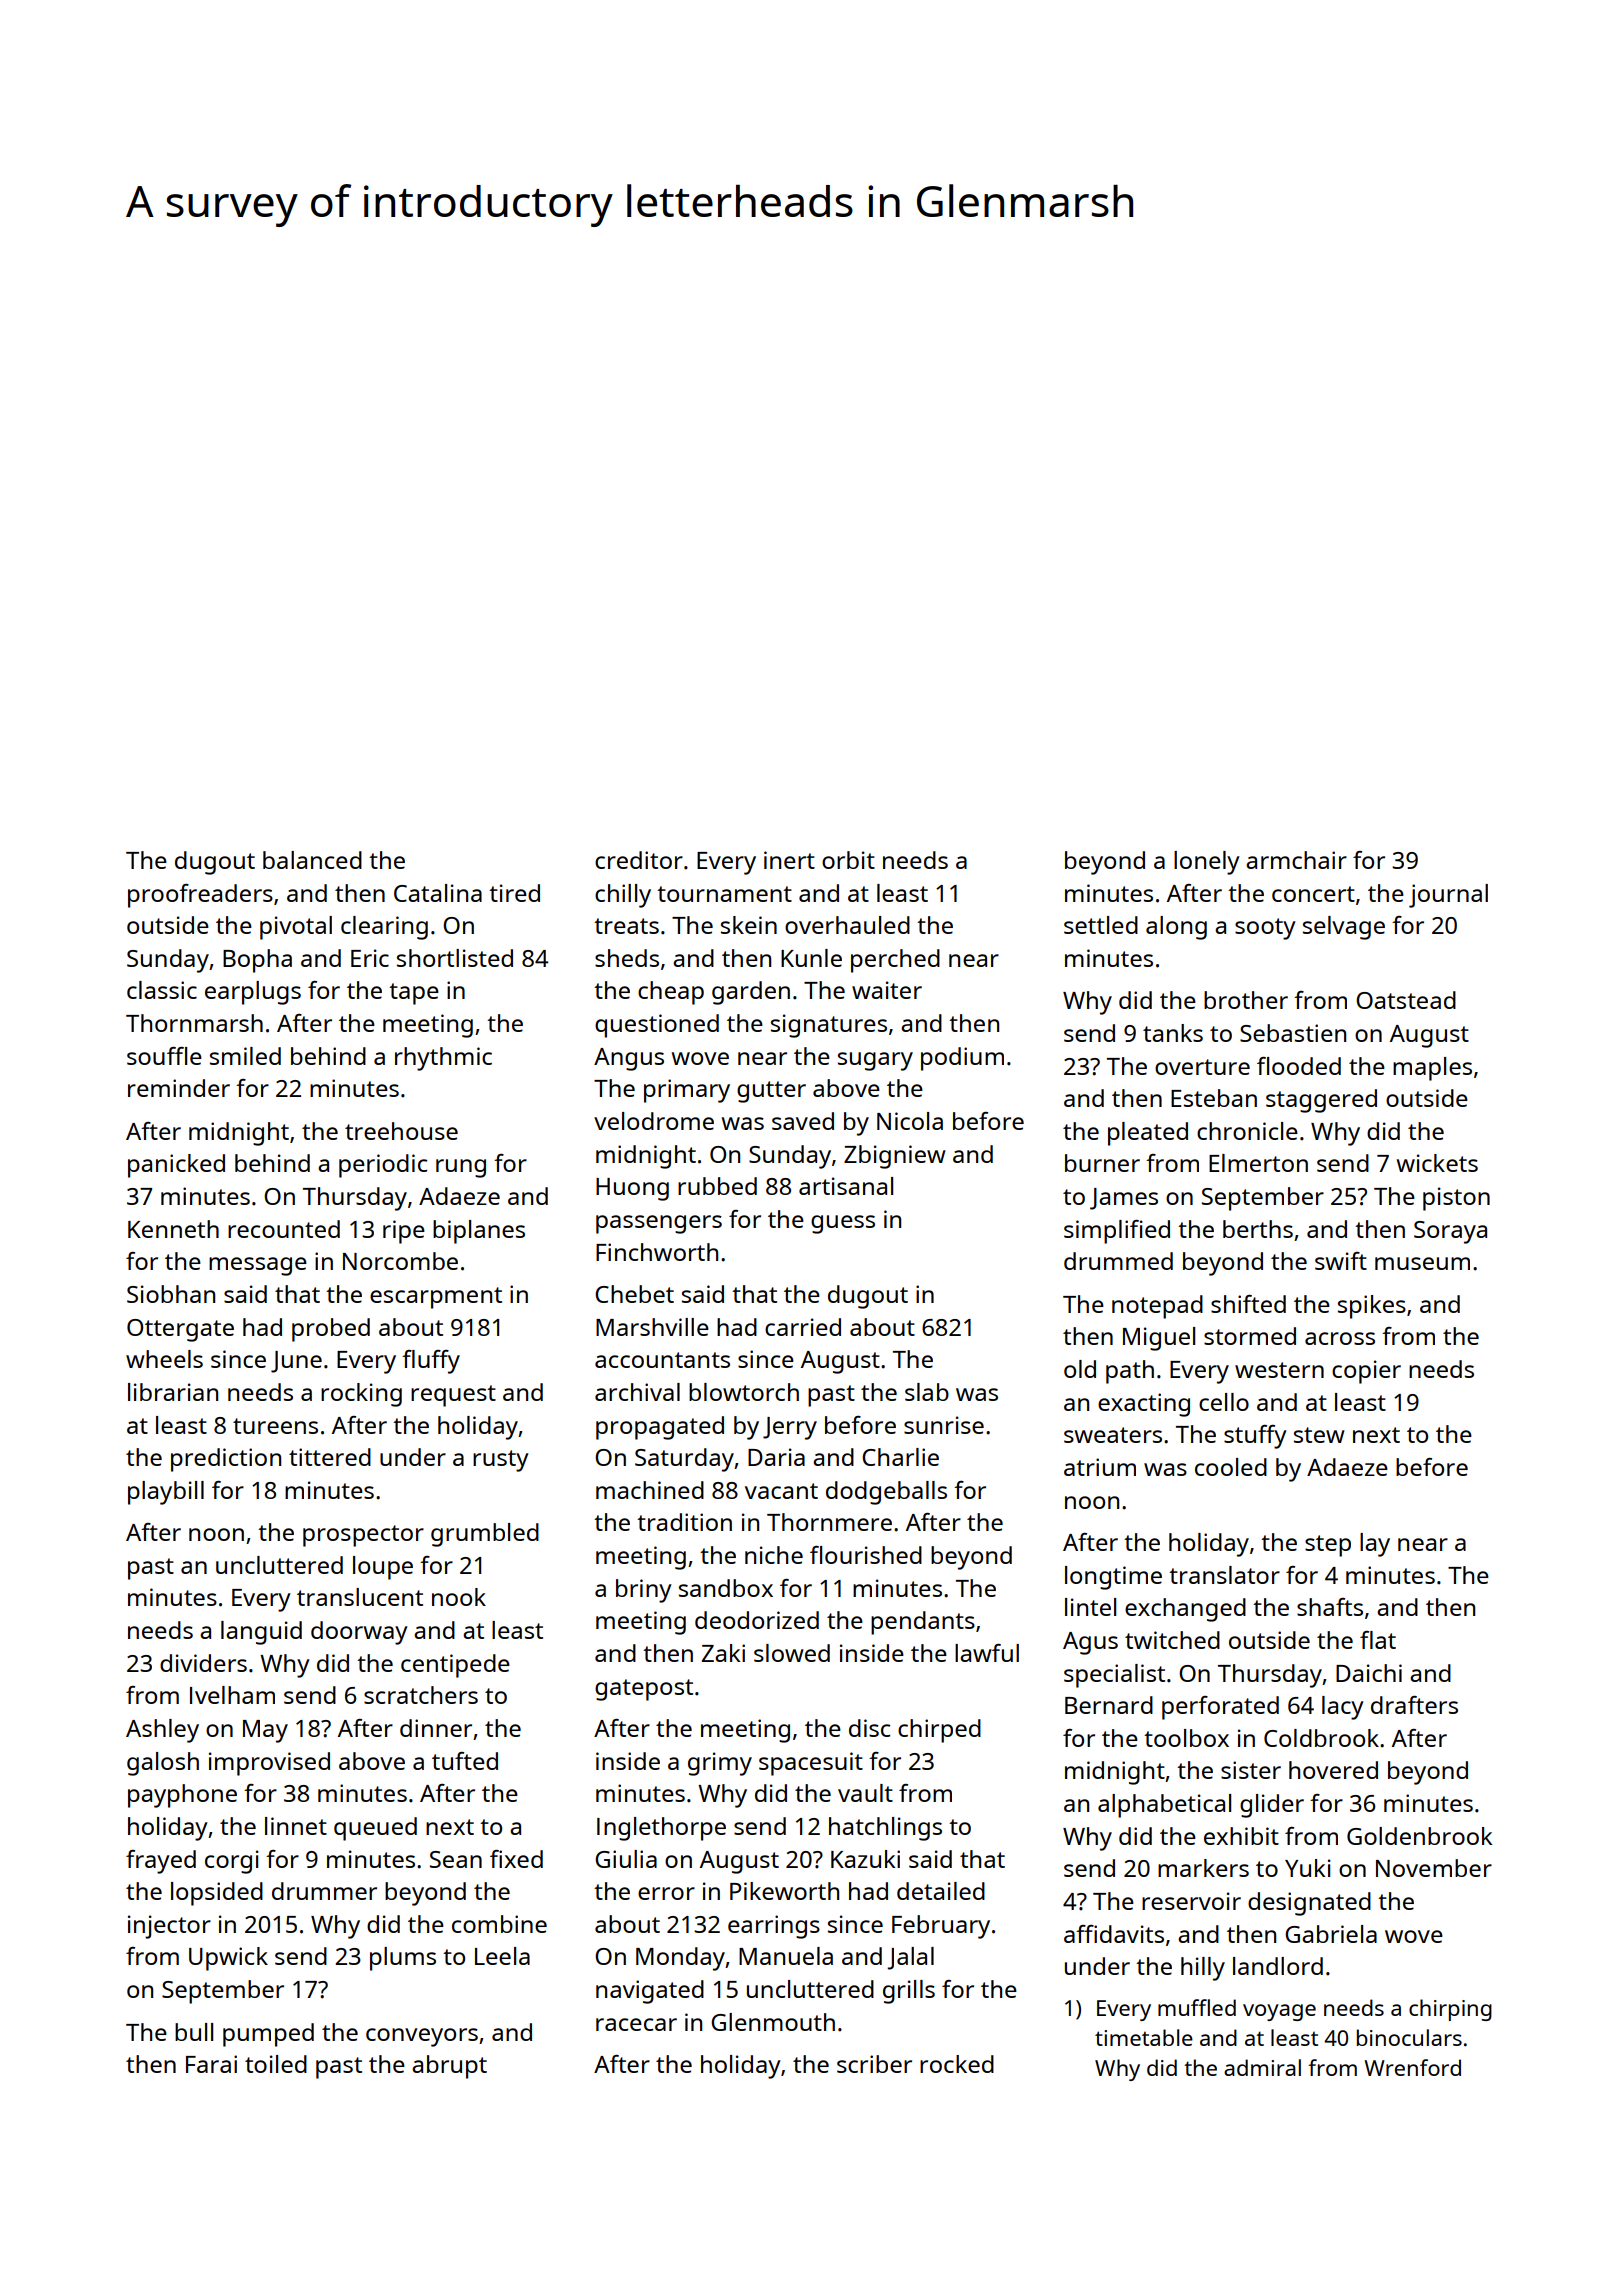 Image resolution: width=1620 pixels, height=2292 pixels. Describe the element at coordinates (895, 1157) in the page. I see `Zbigniew` at that location.
